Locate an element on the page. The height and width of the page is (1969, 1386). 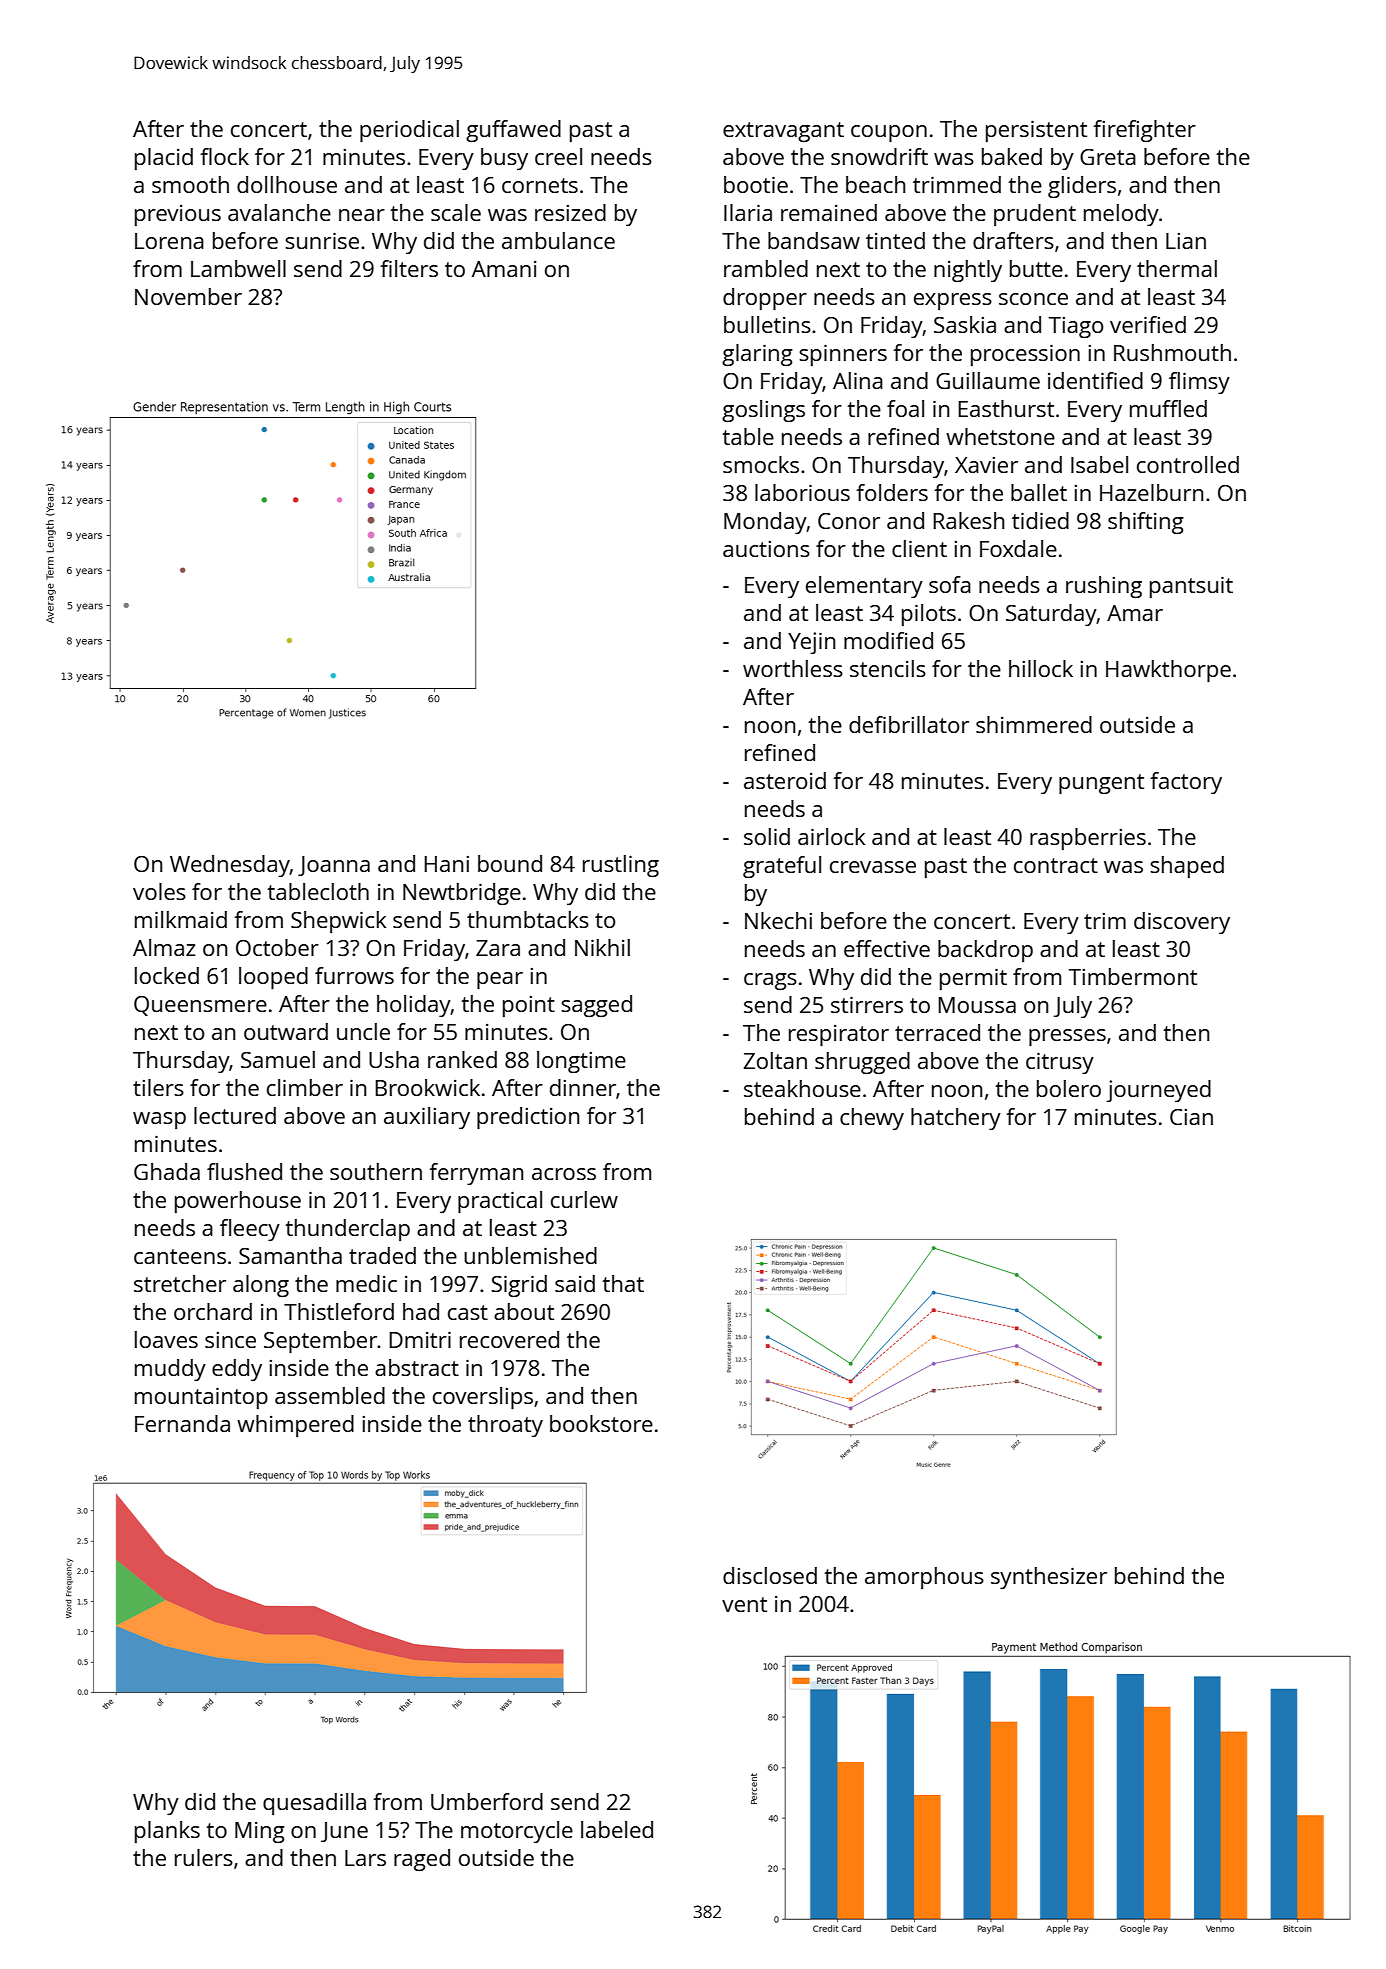
flock is located at coordinates (224, 156).
